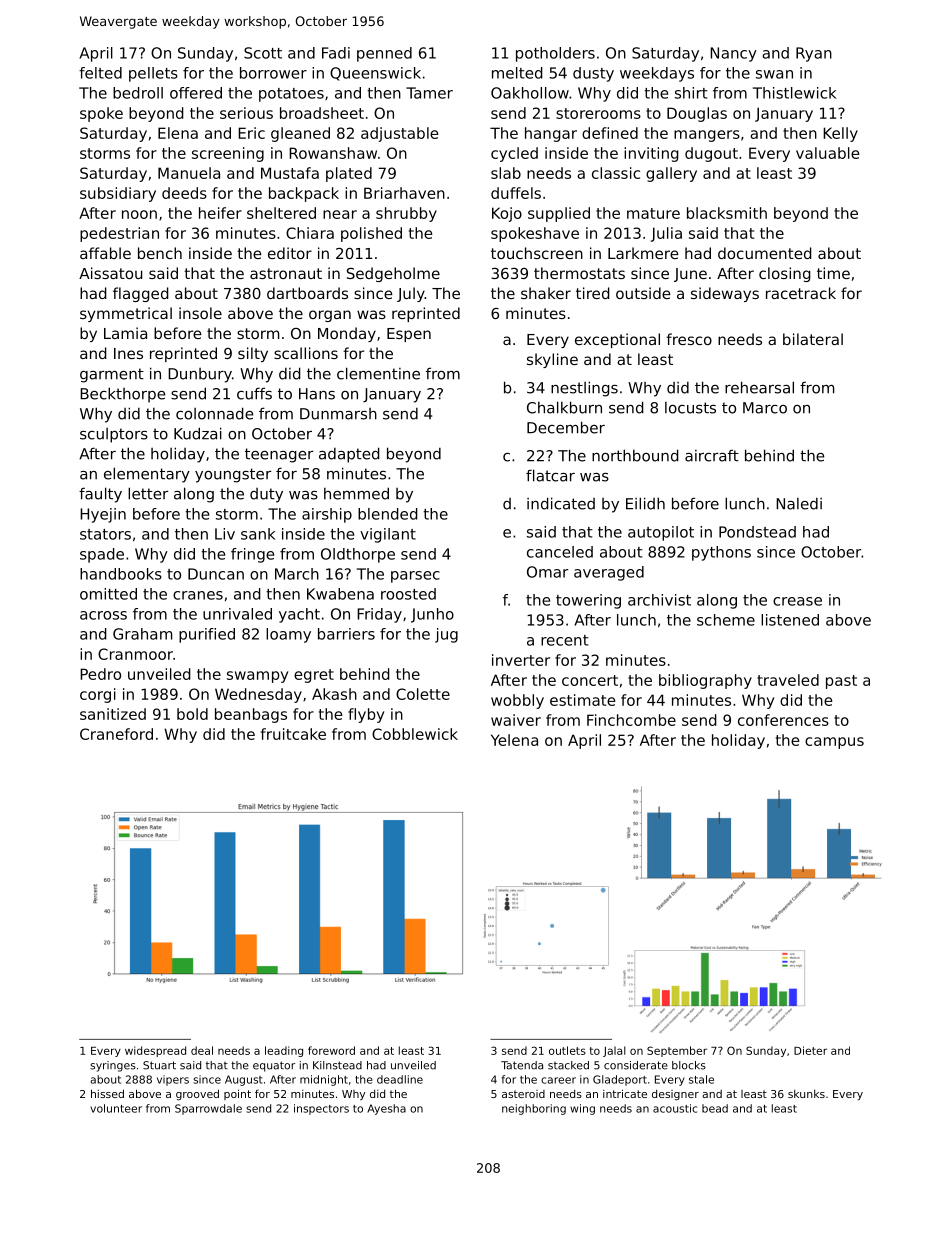  What do you see at coordinates (794, 93) in the document?
I see `Thistlewick` at bounding box center [794, 93].
